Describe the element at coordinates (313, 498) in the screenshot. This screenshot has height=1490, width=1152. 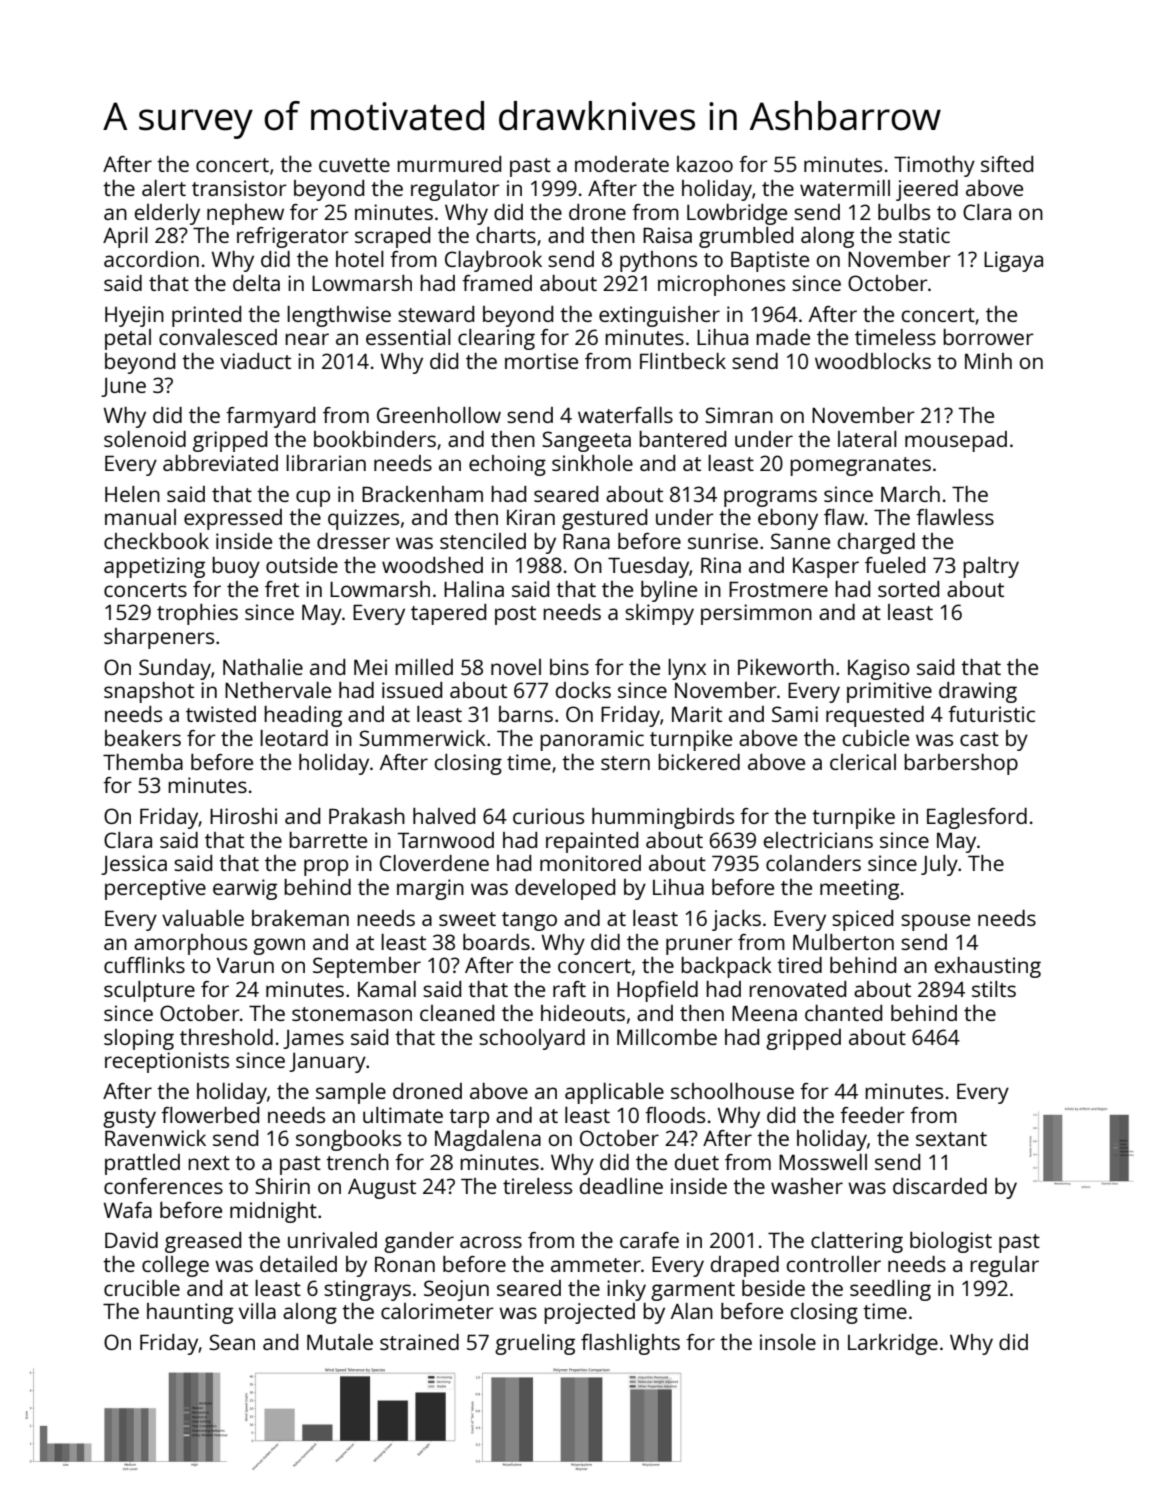
I see `cup` at that location.
